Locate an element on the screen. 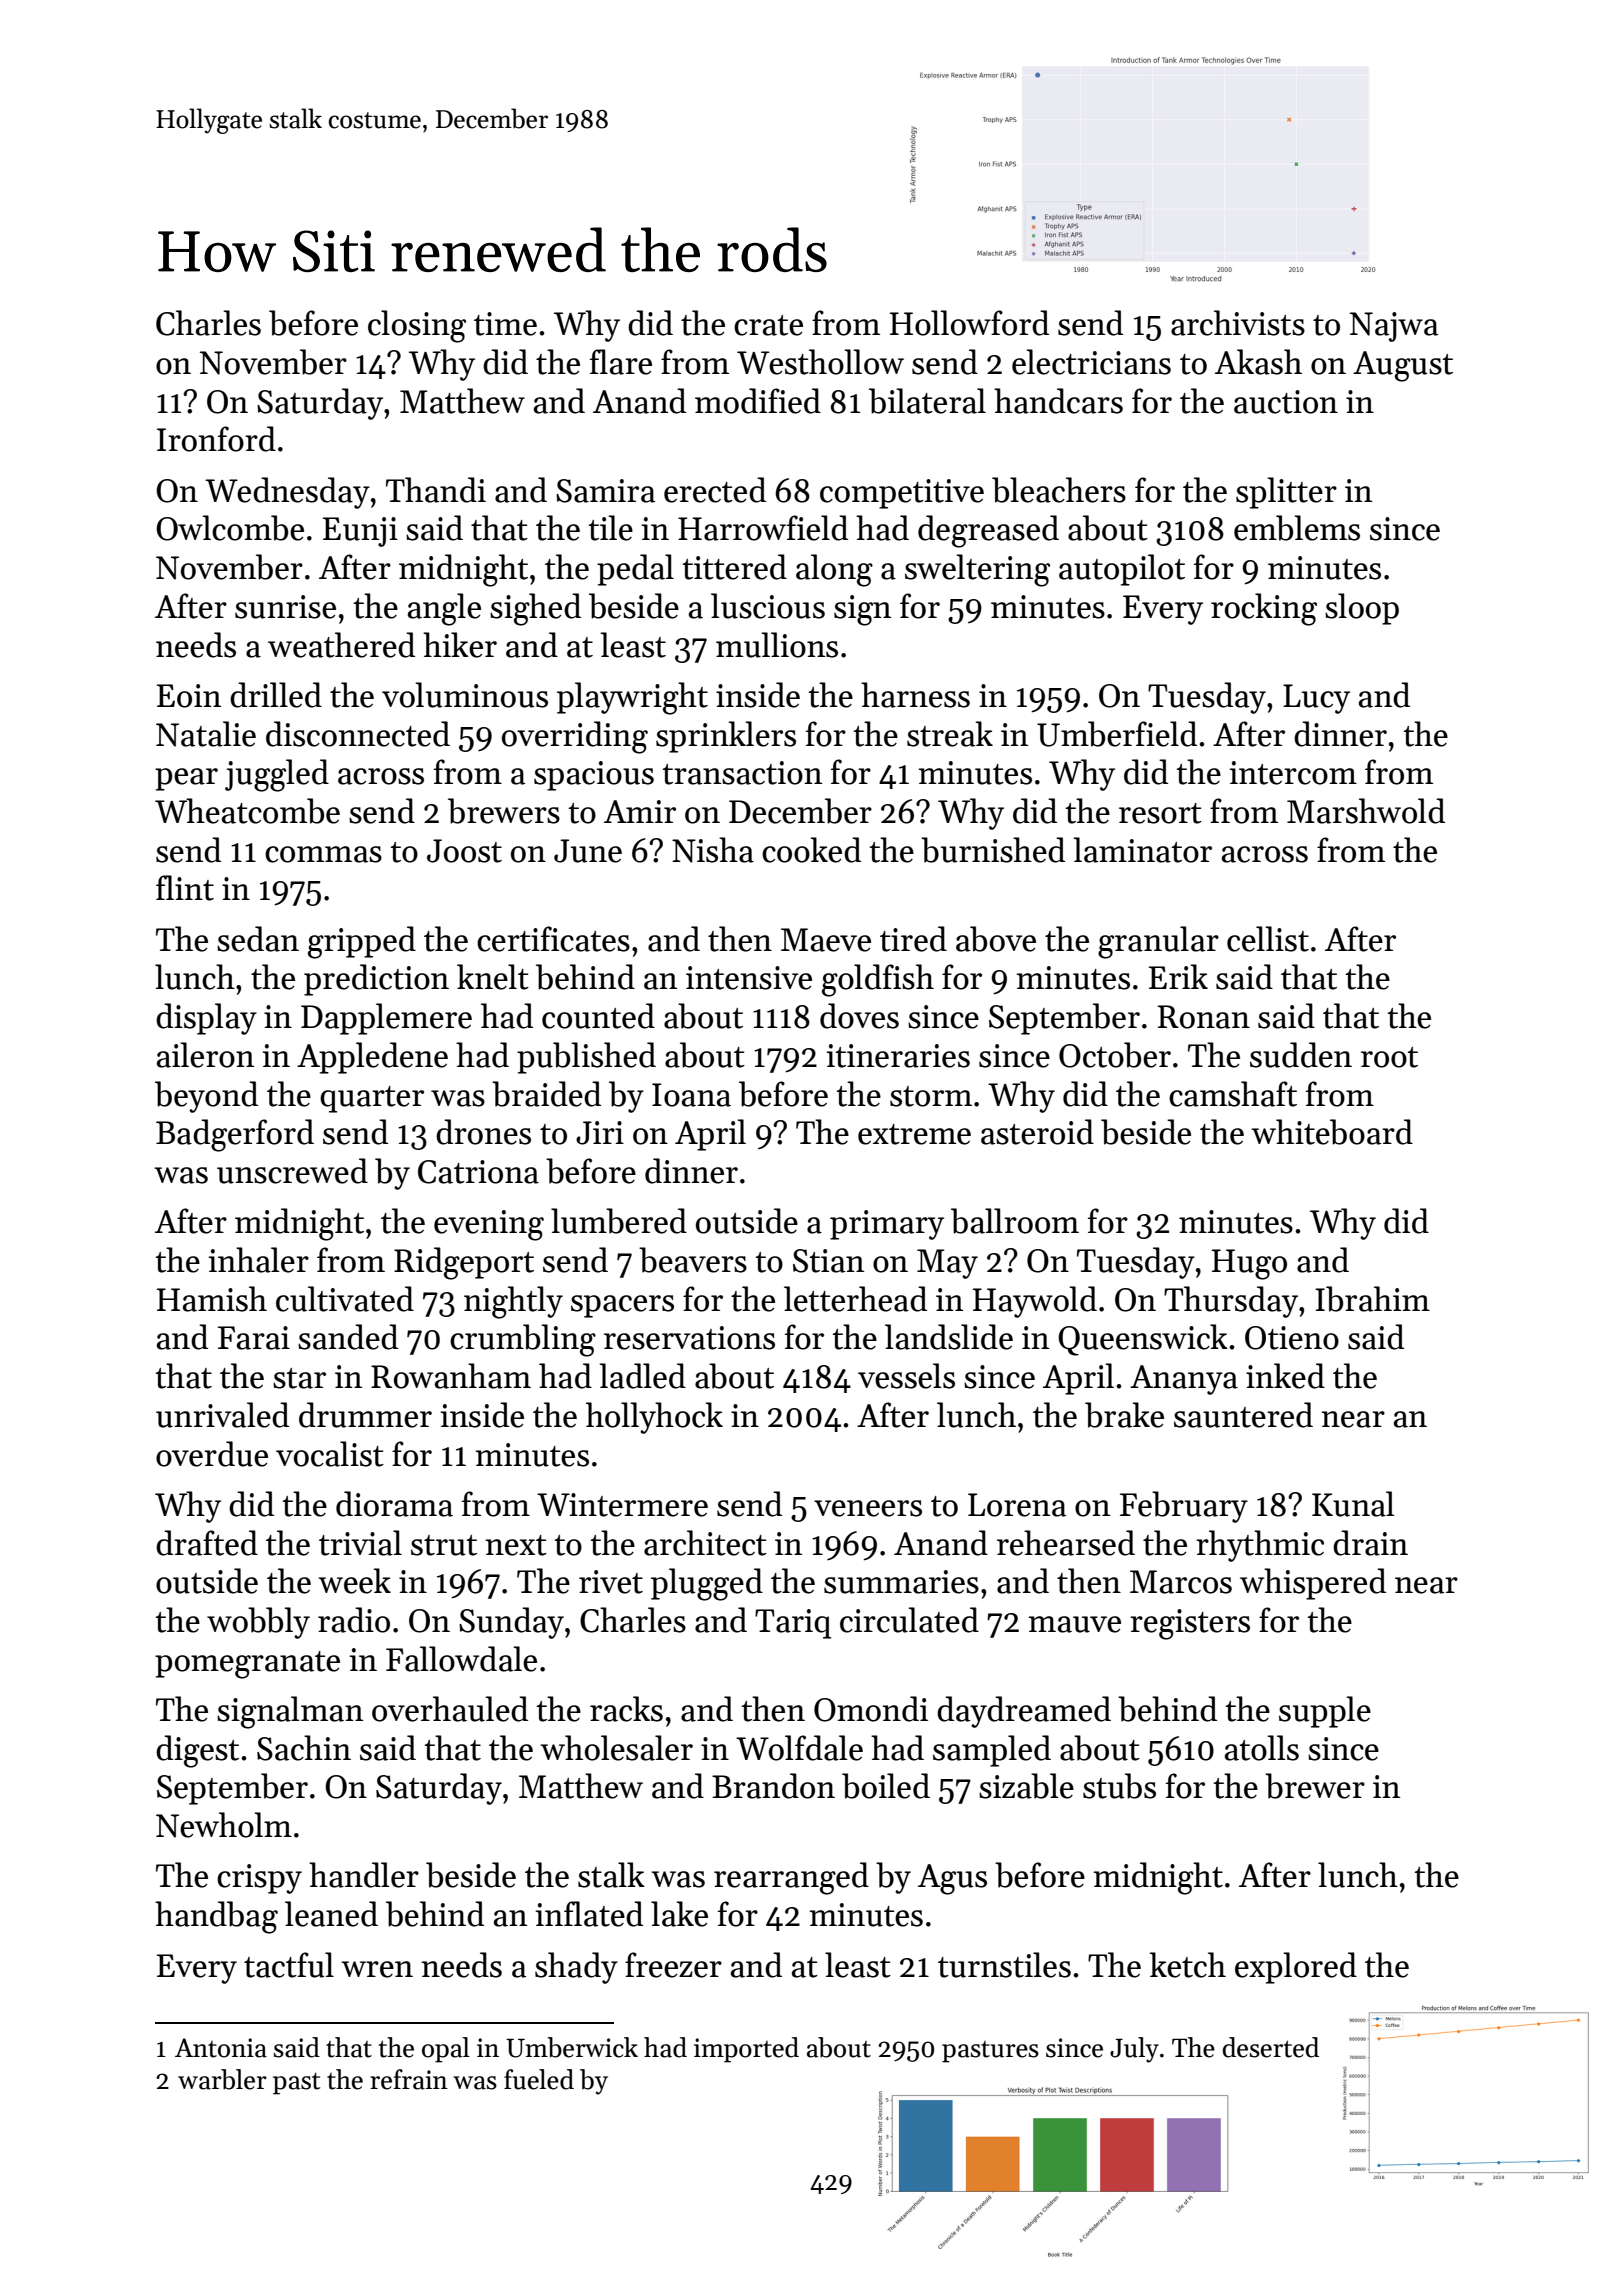 This screenshot has height=2292, width=1620. crate is located at coordinates (768, 325).
